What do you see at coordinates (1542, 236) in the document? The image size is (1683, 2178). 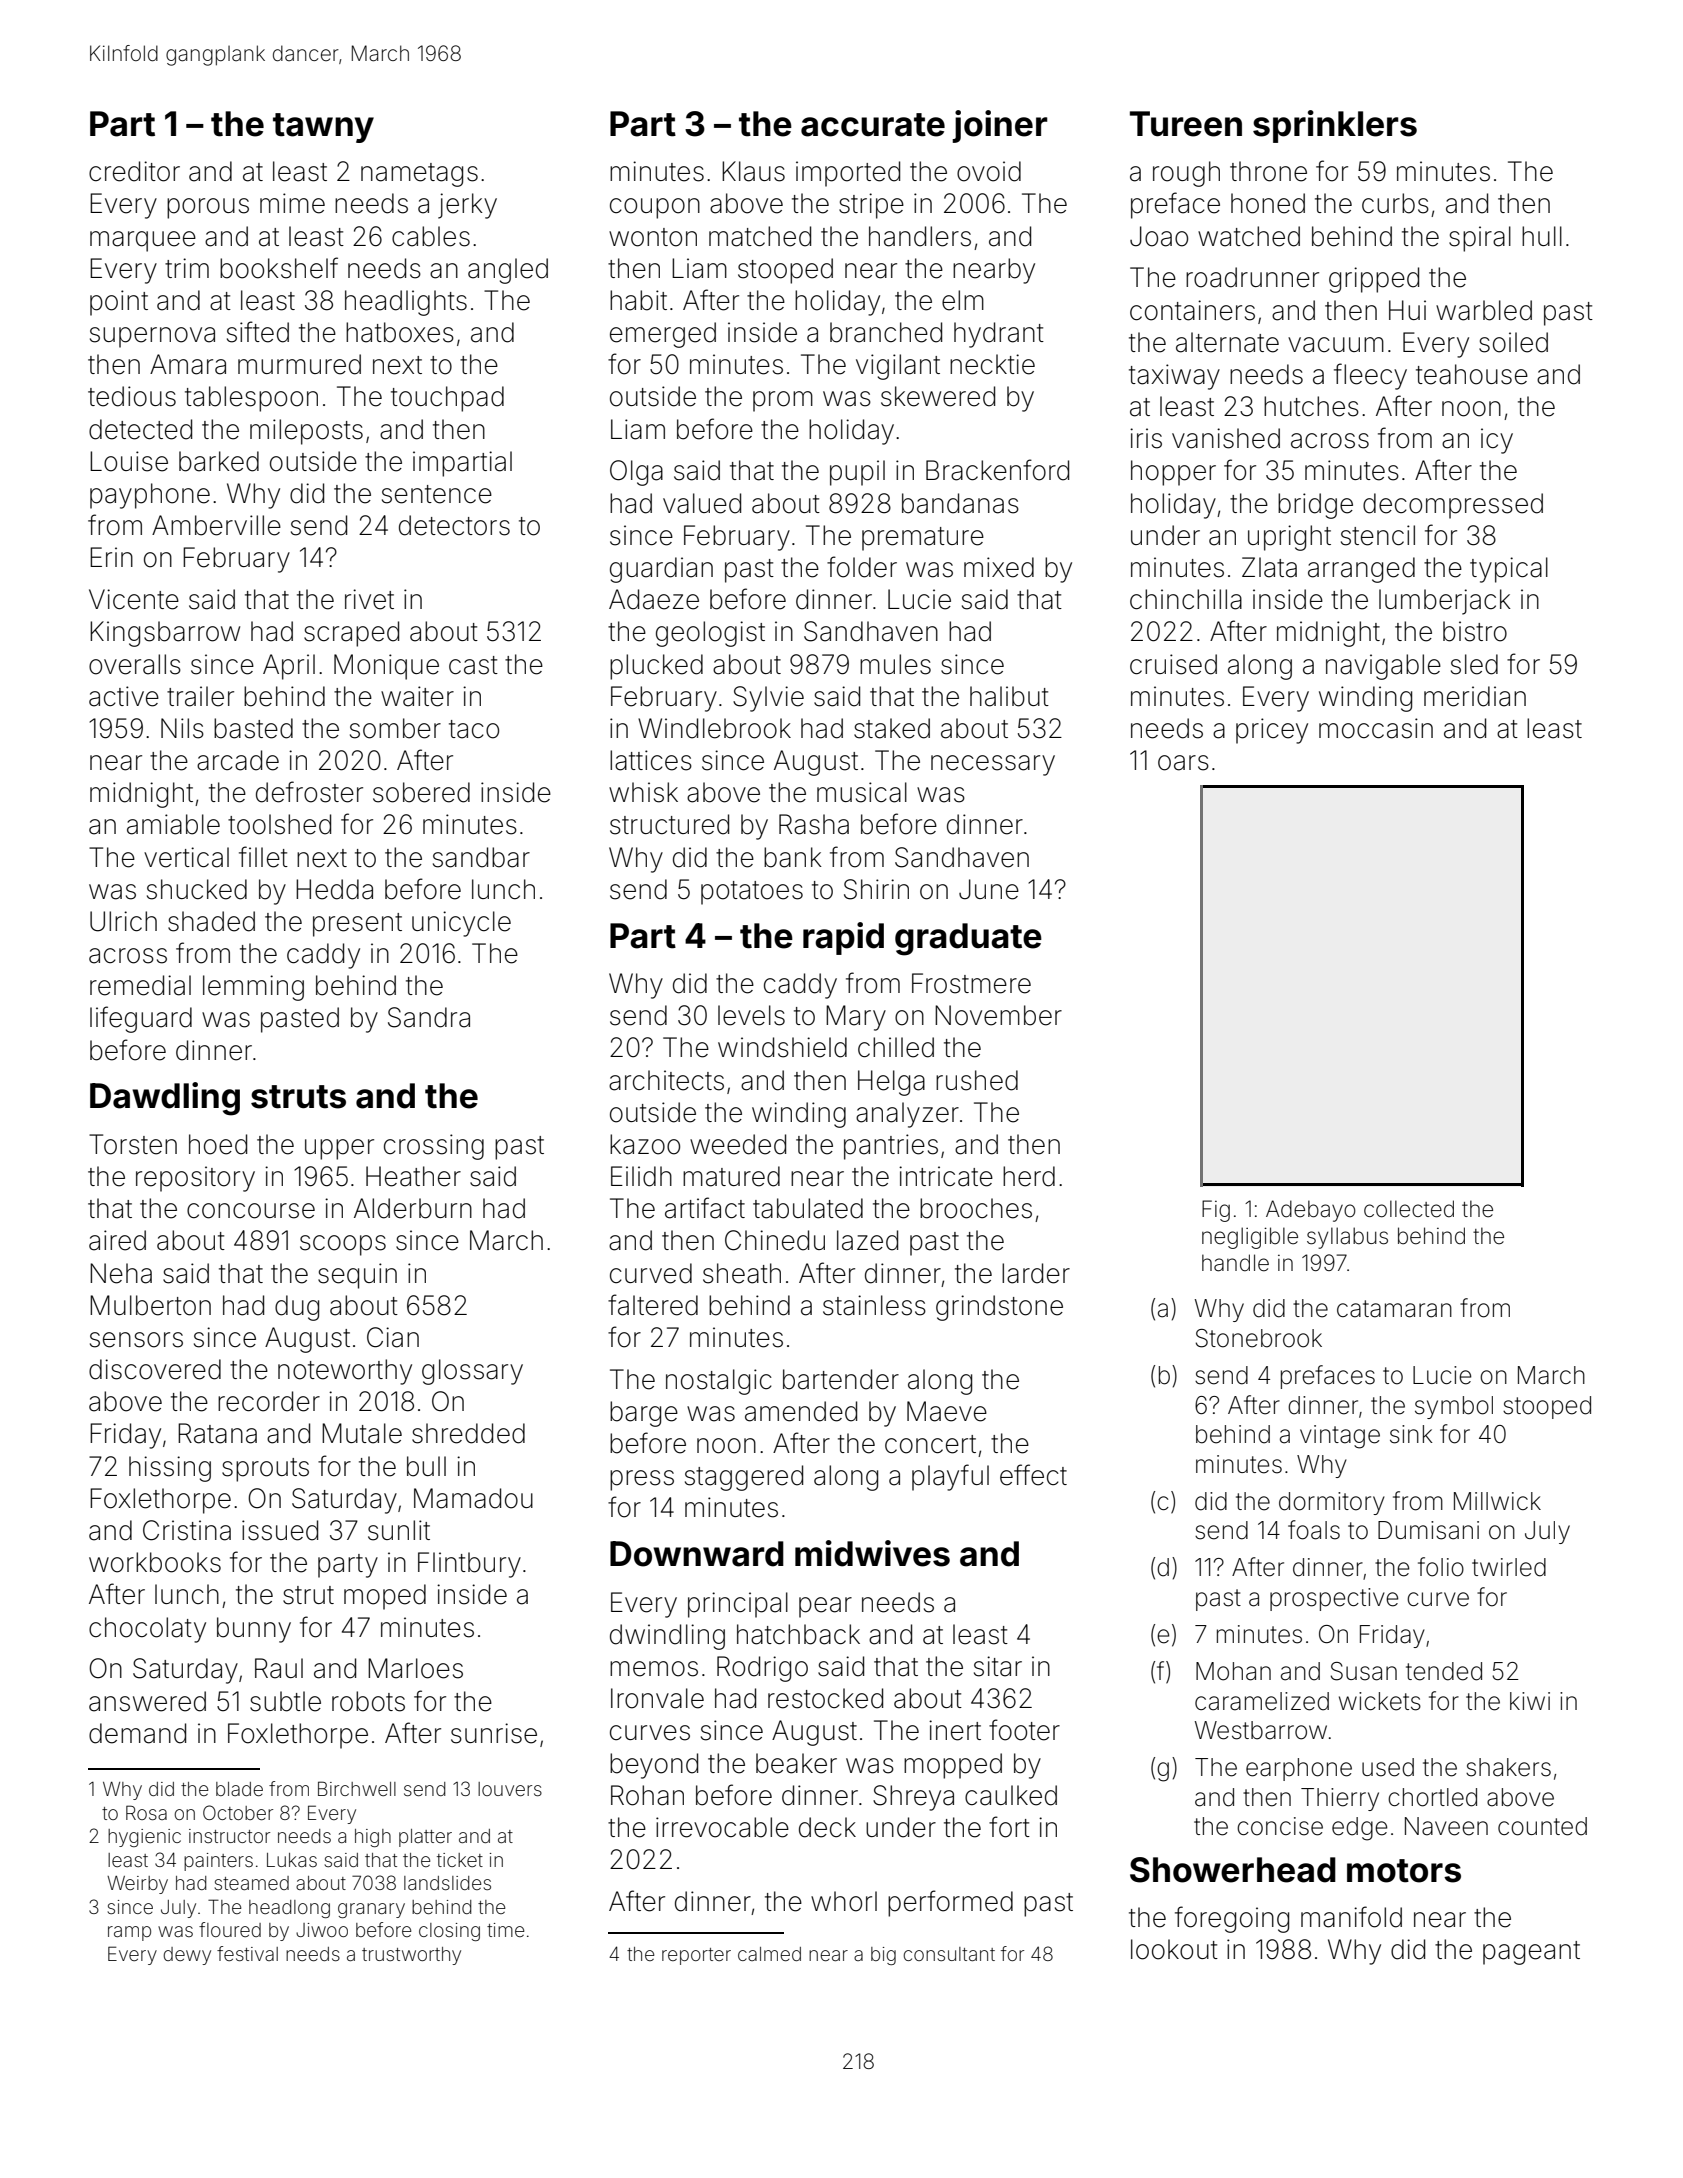 I see `hull` at bounding box center [1542, 236].
